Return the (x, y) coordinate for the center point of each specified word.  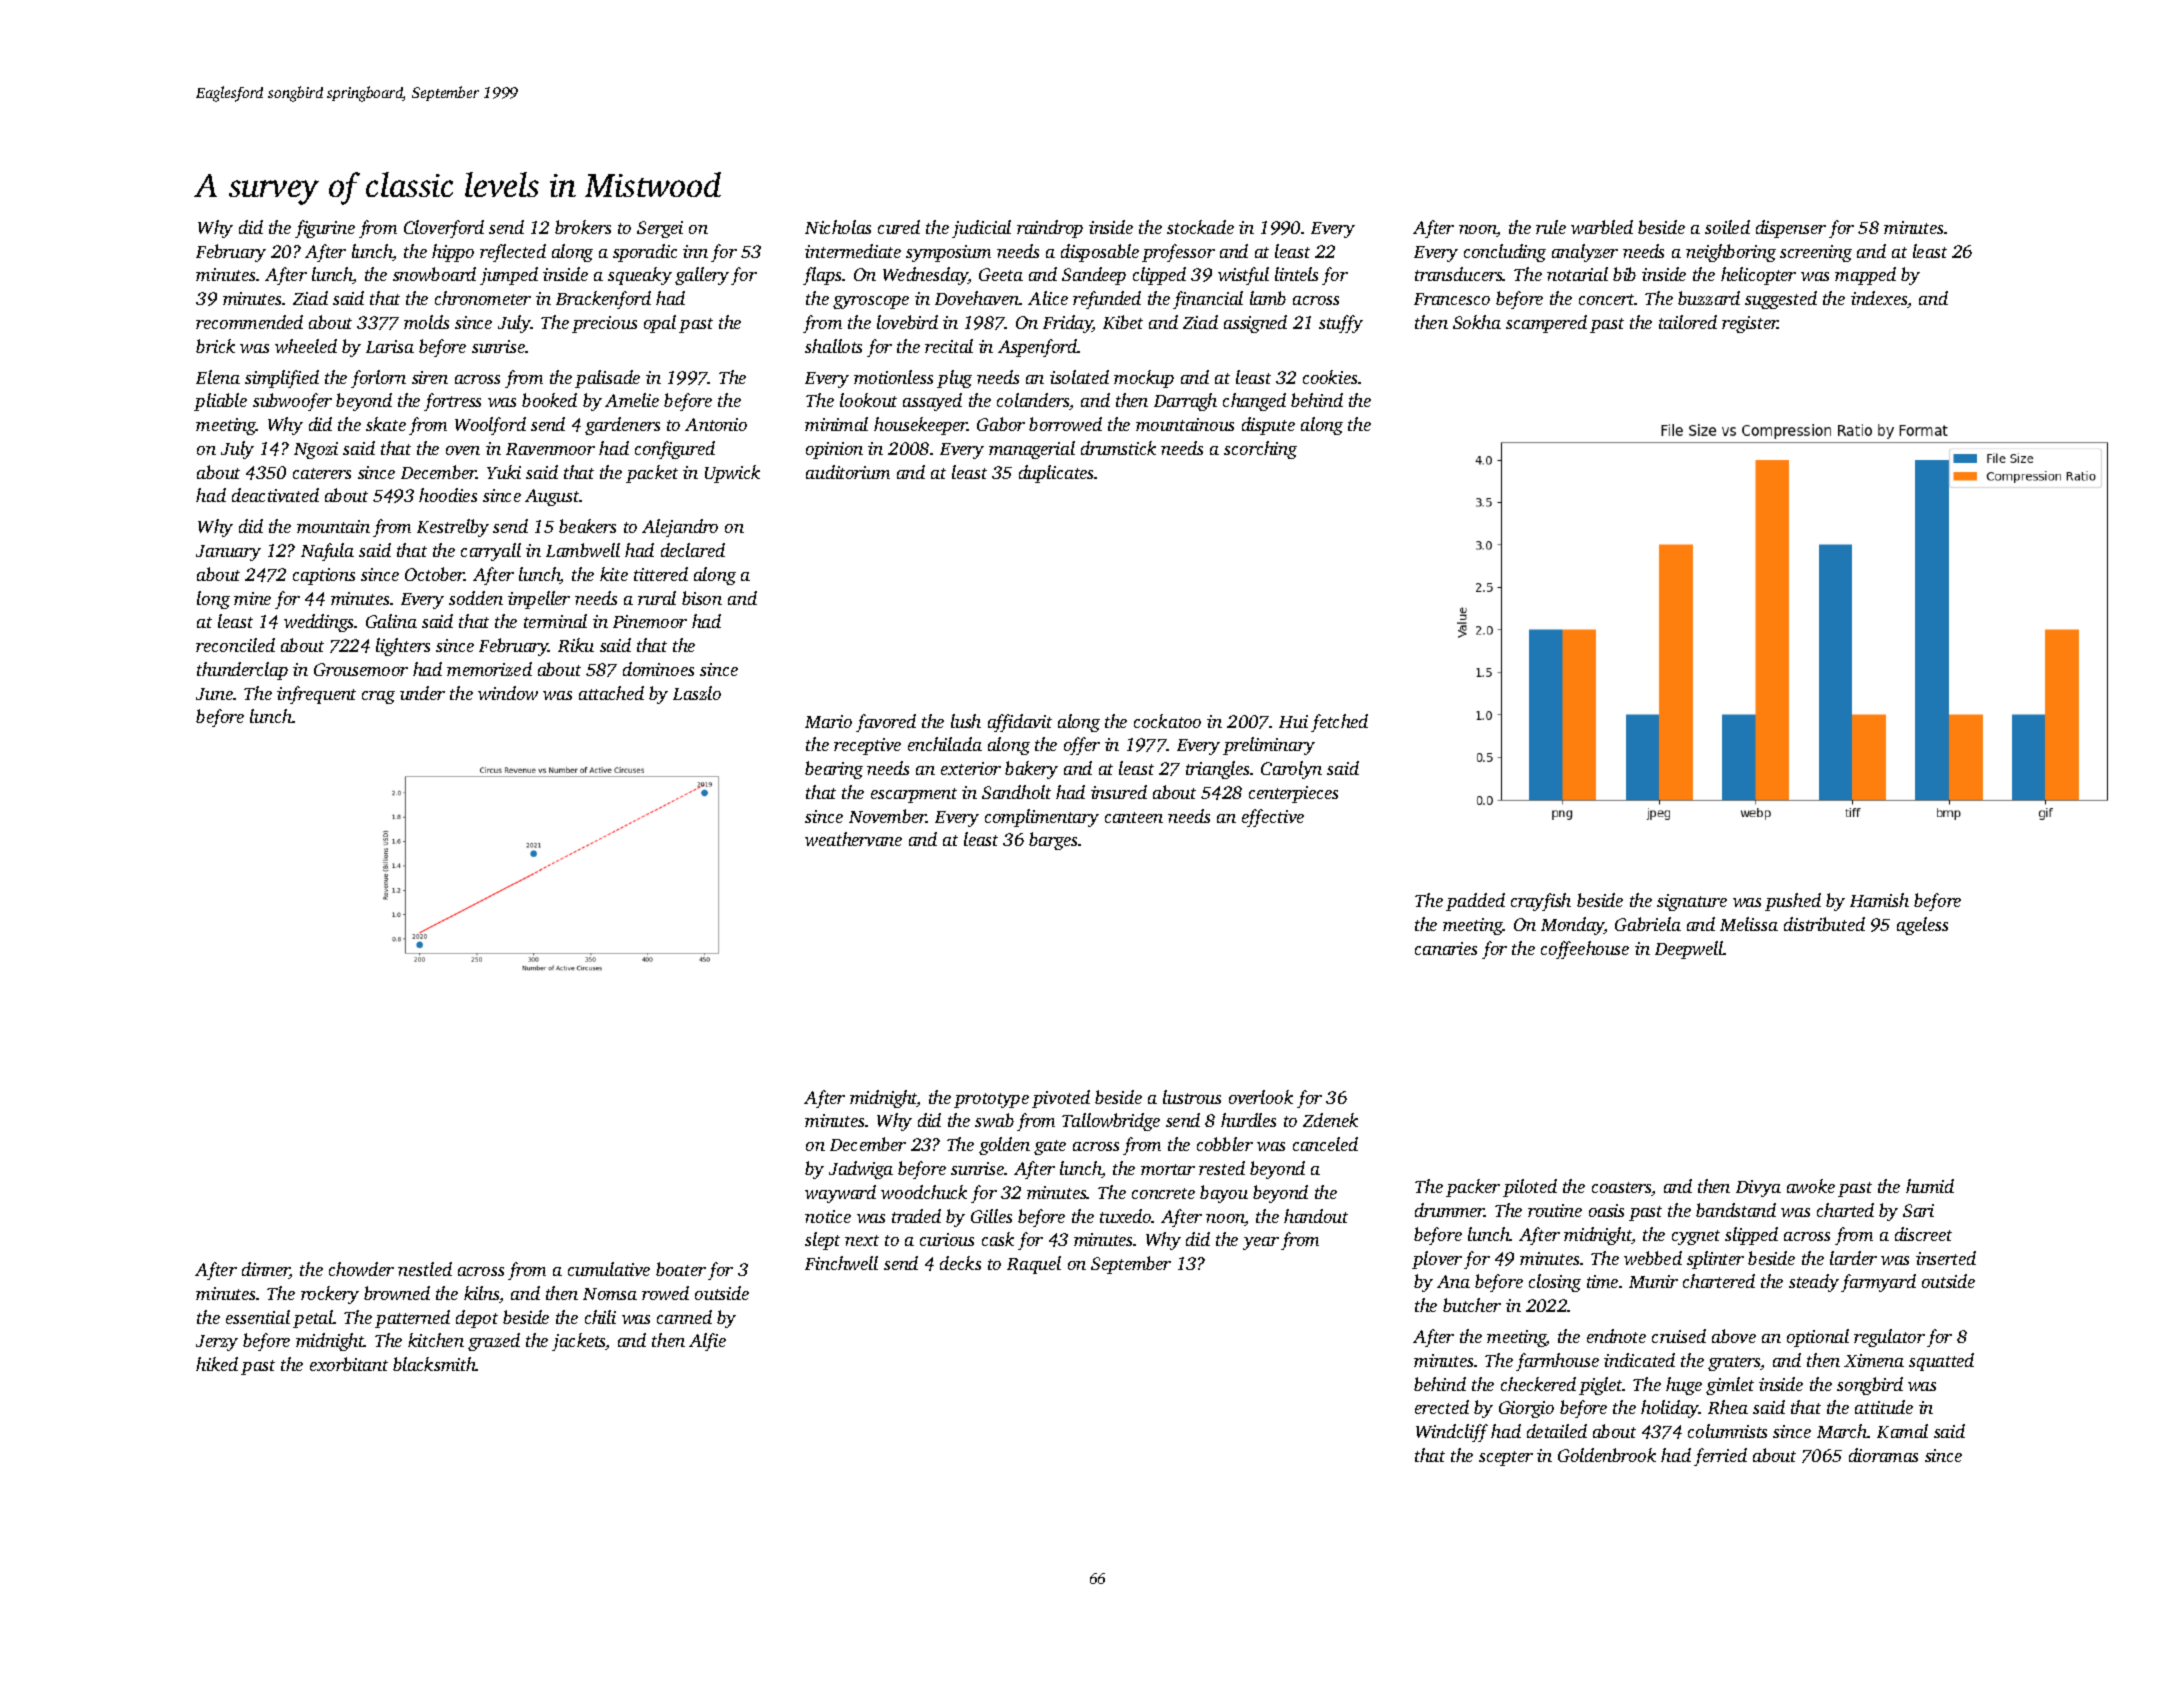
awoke (1811, 1186)
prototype (991, 1100)
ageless (1922, 926)
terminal (555, 621)
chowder (361, 1269)
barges (1054, 841)
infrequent (316, 695)
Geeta (1001, 274)
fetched (1339, 723)
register (1750, 324)
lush (966, 721)
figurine (325, 229)
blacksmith (434, 1364)
